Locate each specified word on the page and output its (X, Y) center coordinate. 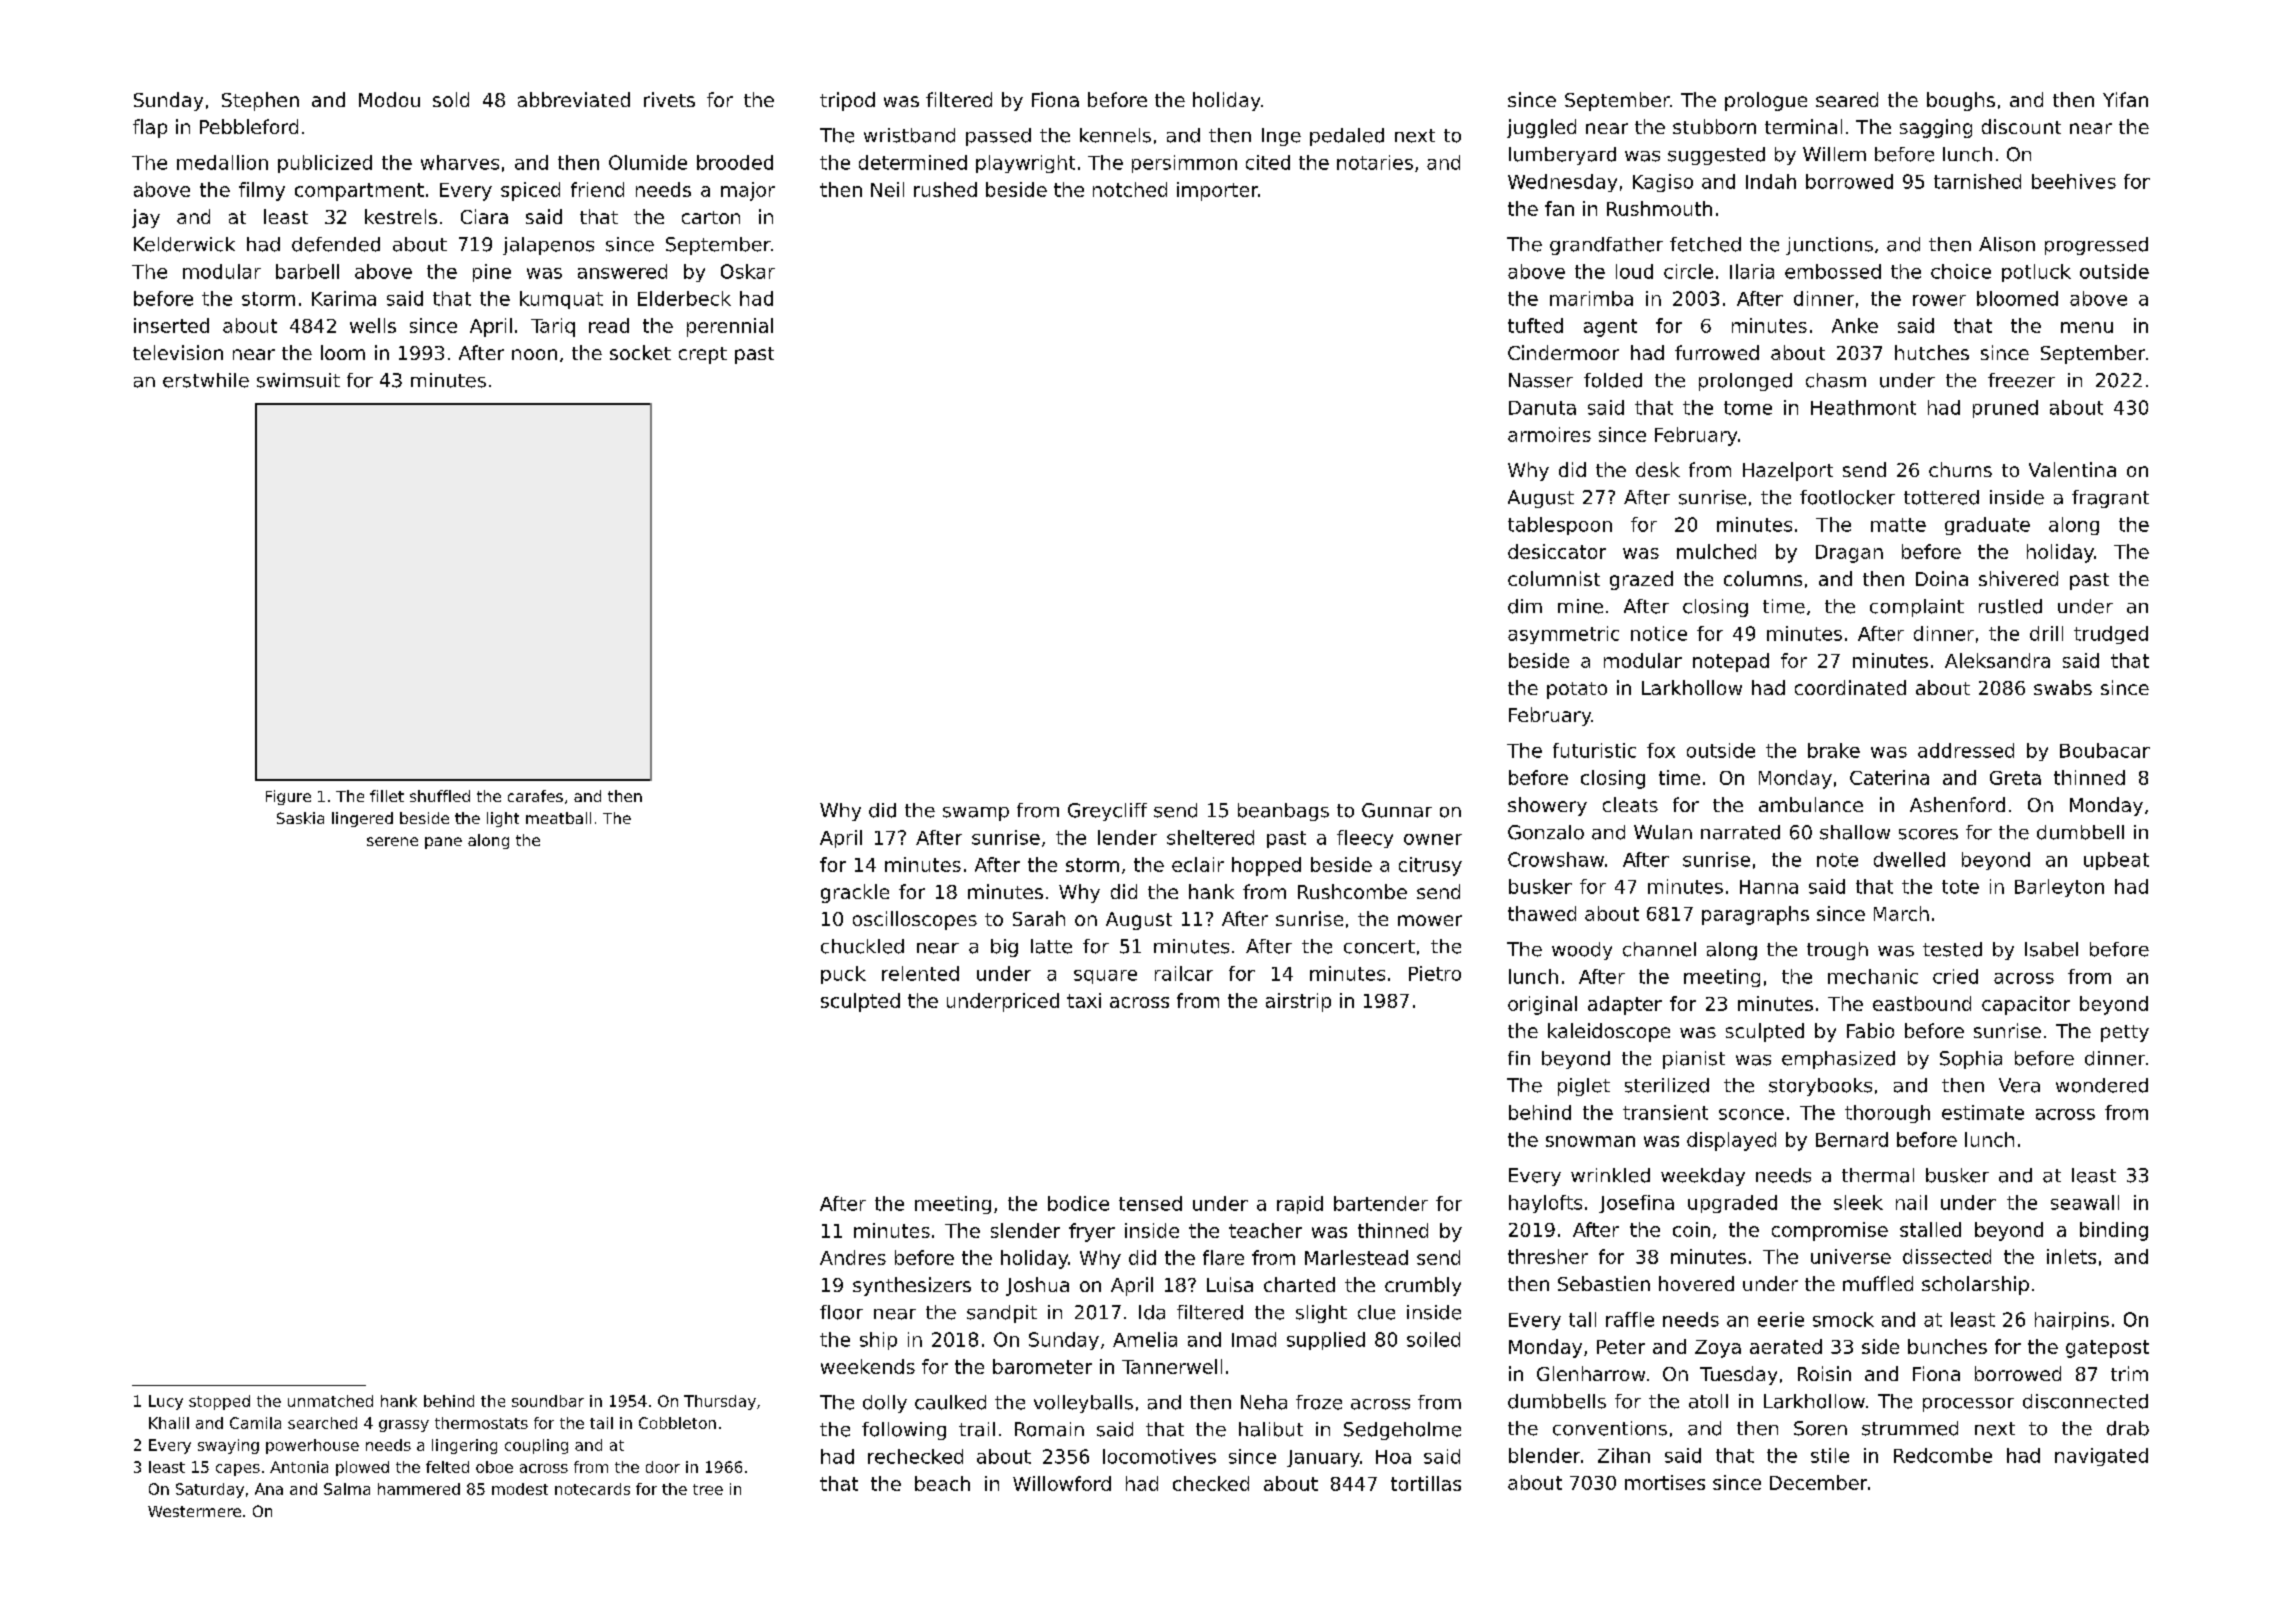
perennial (730, 327)
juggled (1541, 128)
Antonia (299, 1467)
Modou (389, 99)
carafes (535, 796)
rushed (945, 189)
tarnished (1977, 181)
